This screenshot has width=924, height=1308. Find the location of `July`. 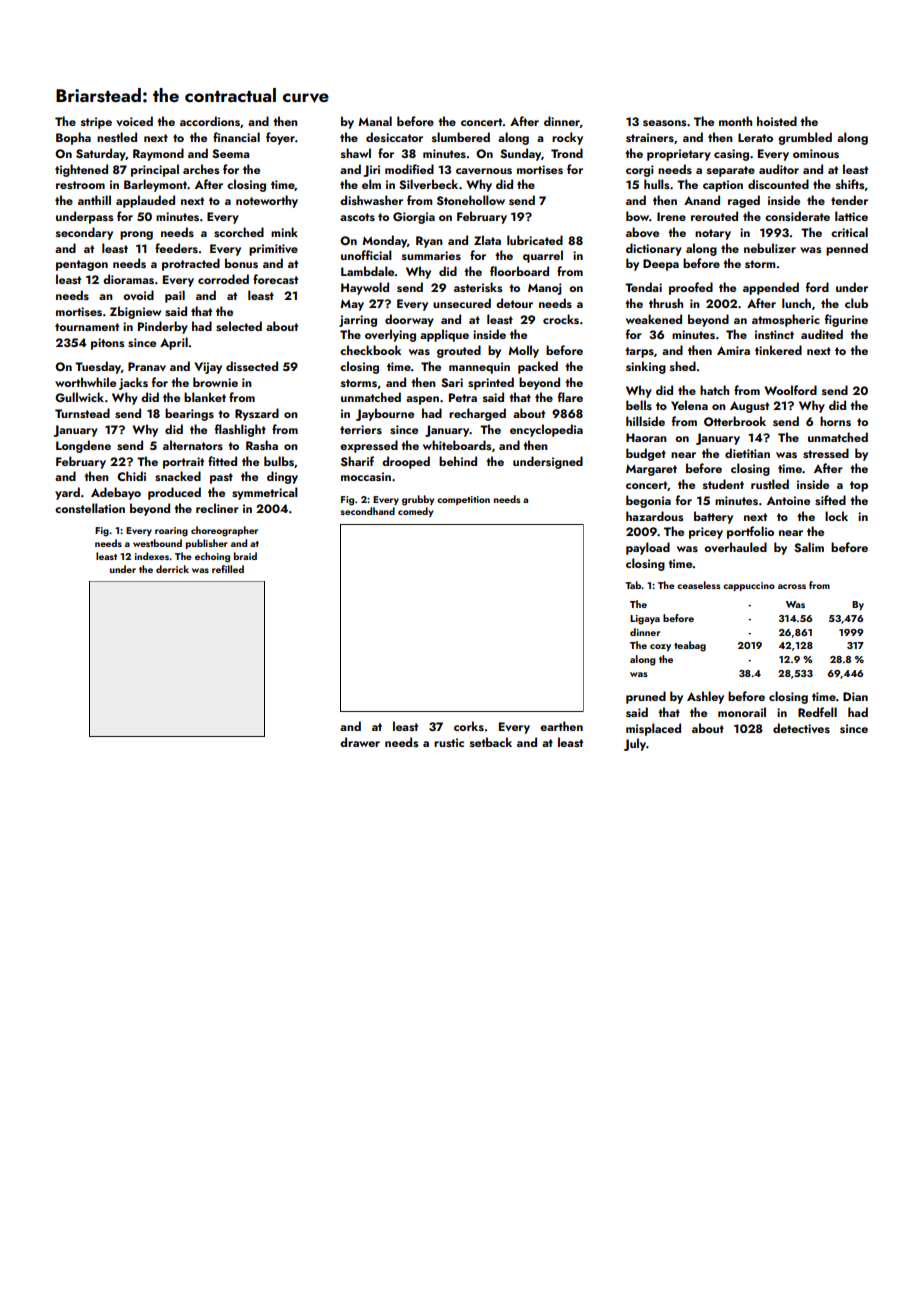

July is located at coordinates (635, 744).
